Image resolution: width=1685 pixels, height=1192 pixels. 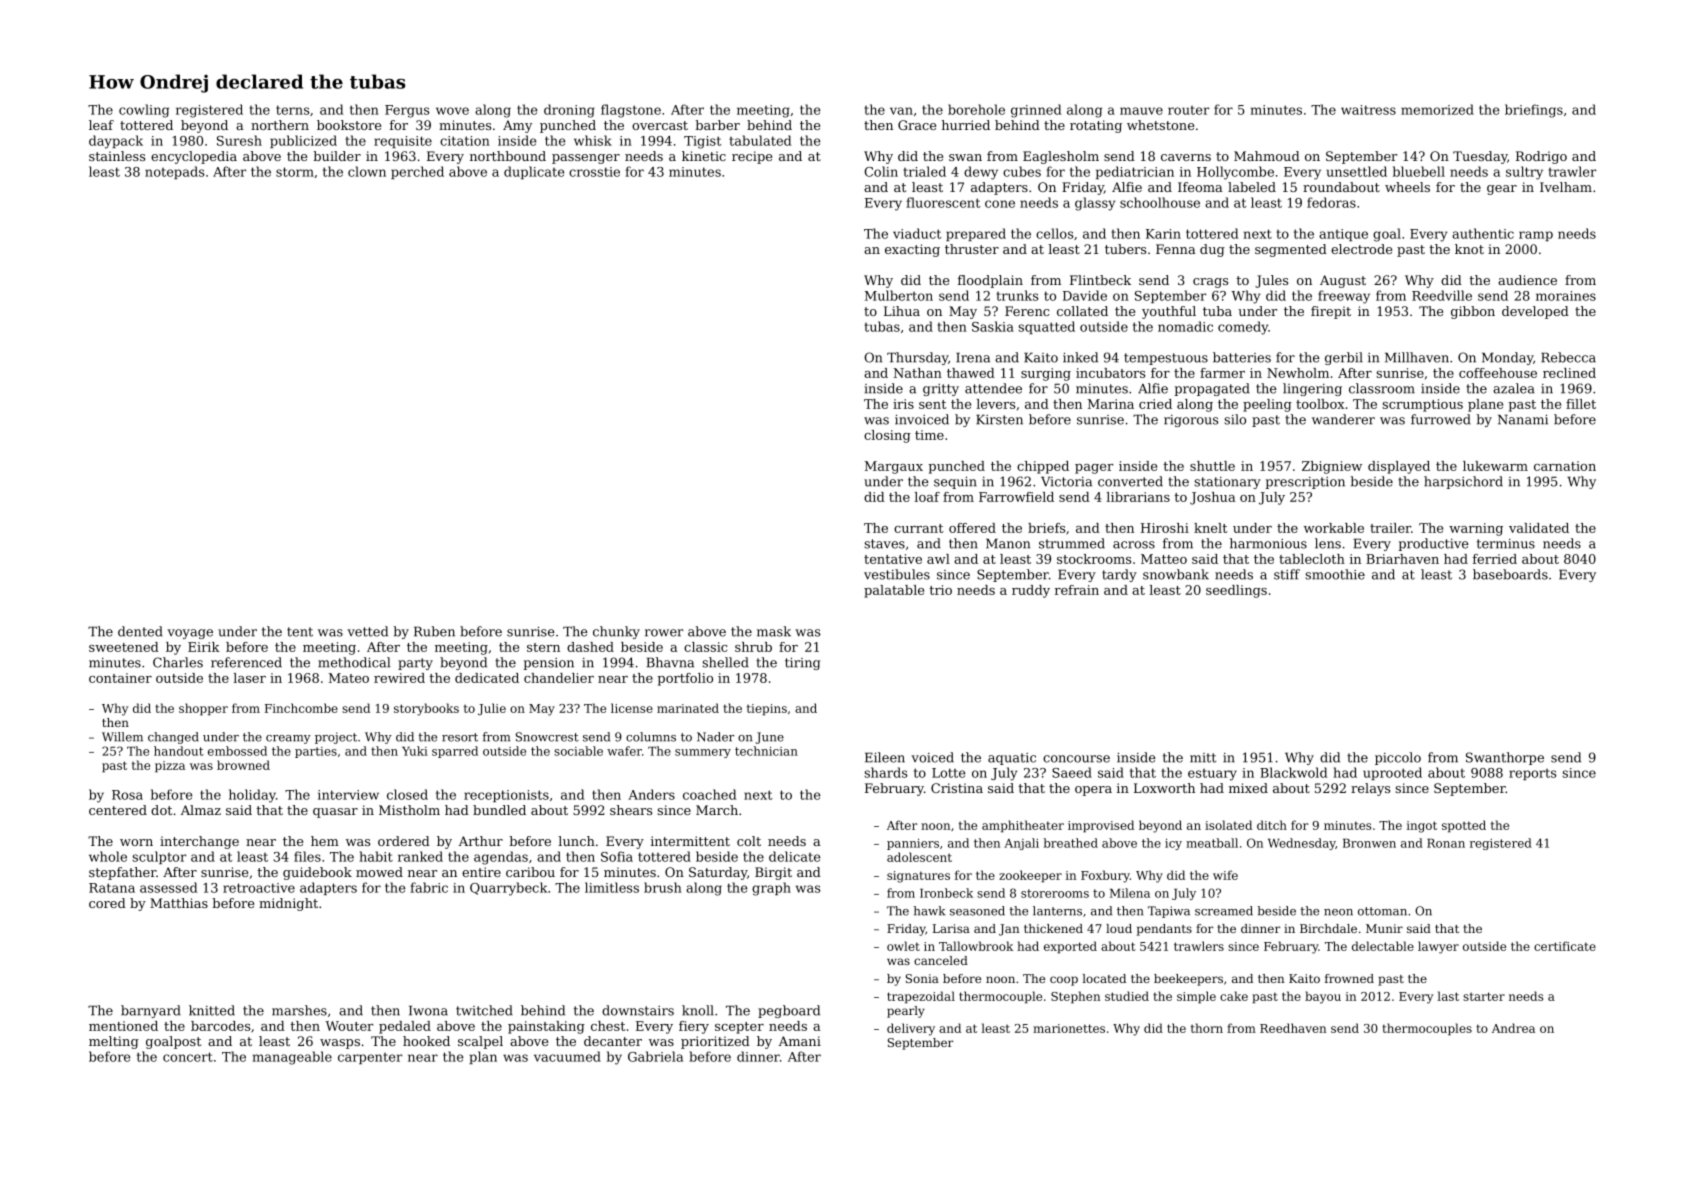 I want to click on Iwona, so click(x=428, y=1011).
